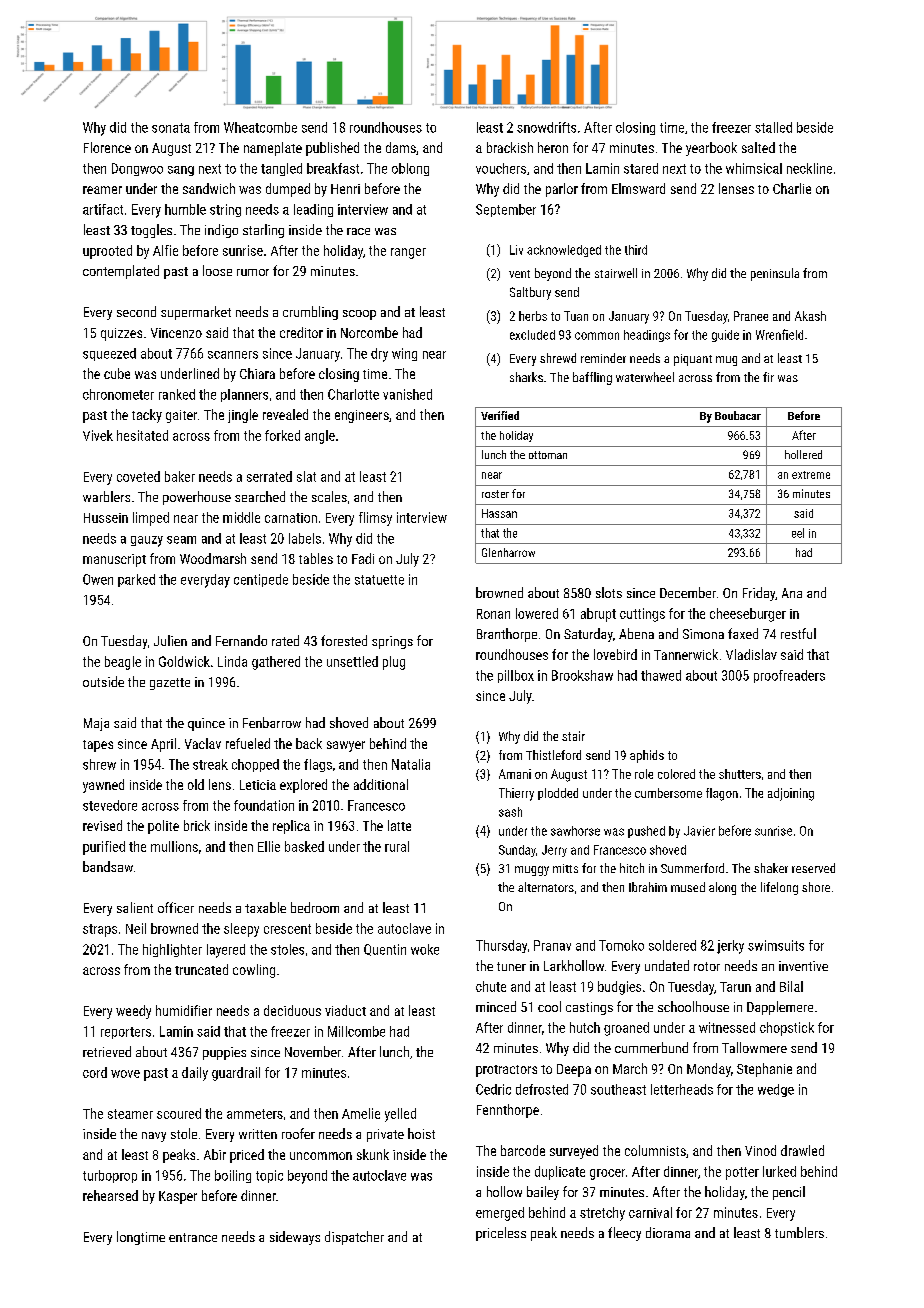 The image size is (924, 1308). I want to click on yearbook, so click(711, 149).
